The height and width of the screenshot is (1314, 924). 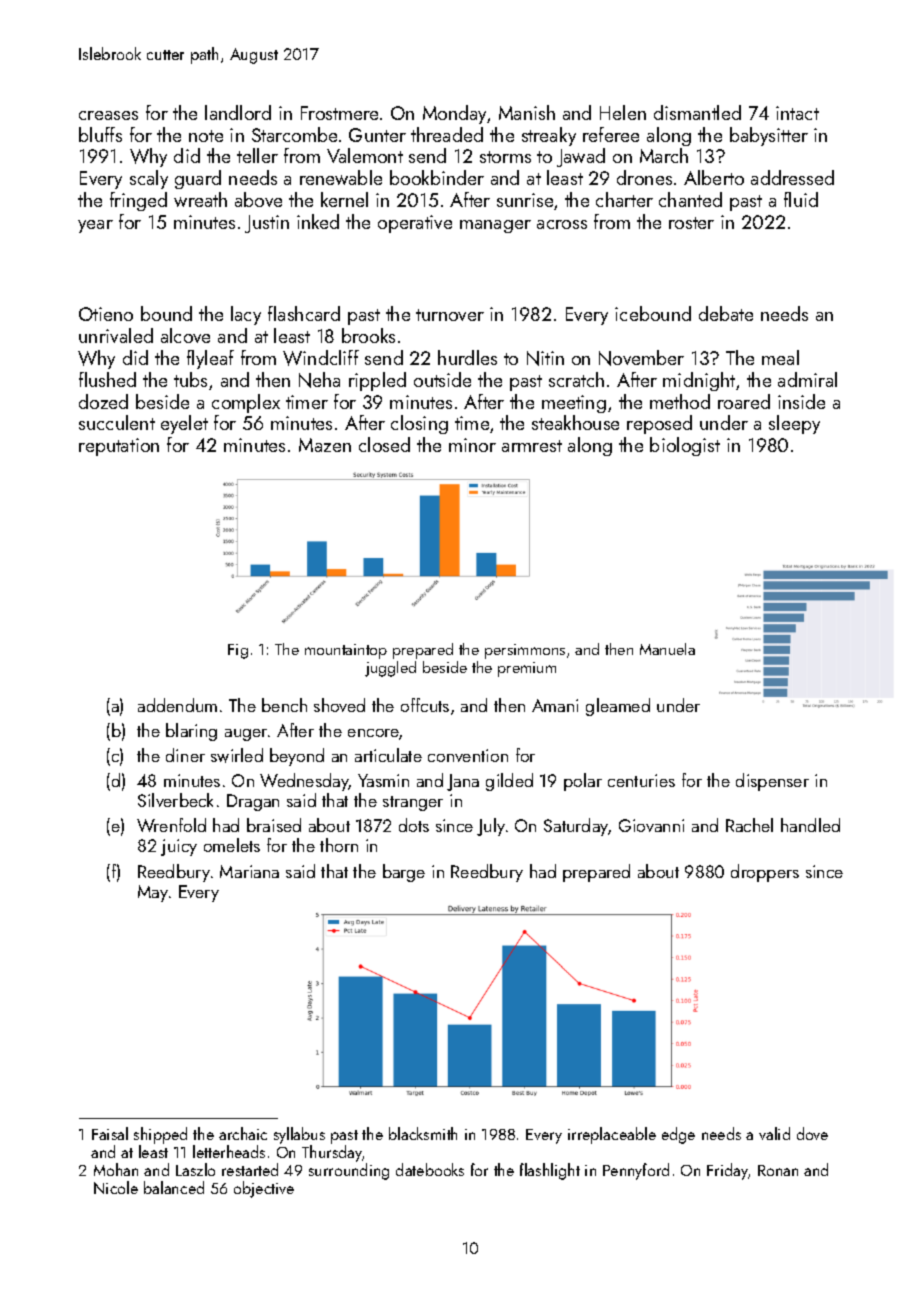 I want to click on handled, so click(x=810, y=825).
